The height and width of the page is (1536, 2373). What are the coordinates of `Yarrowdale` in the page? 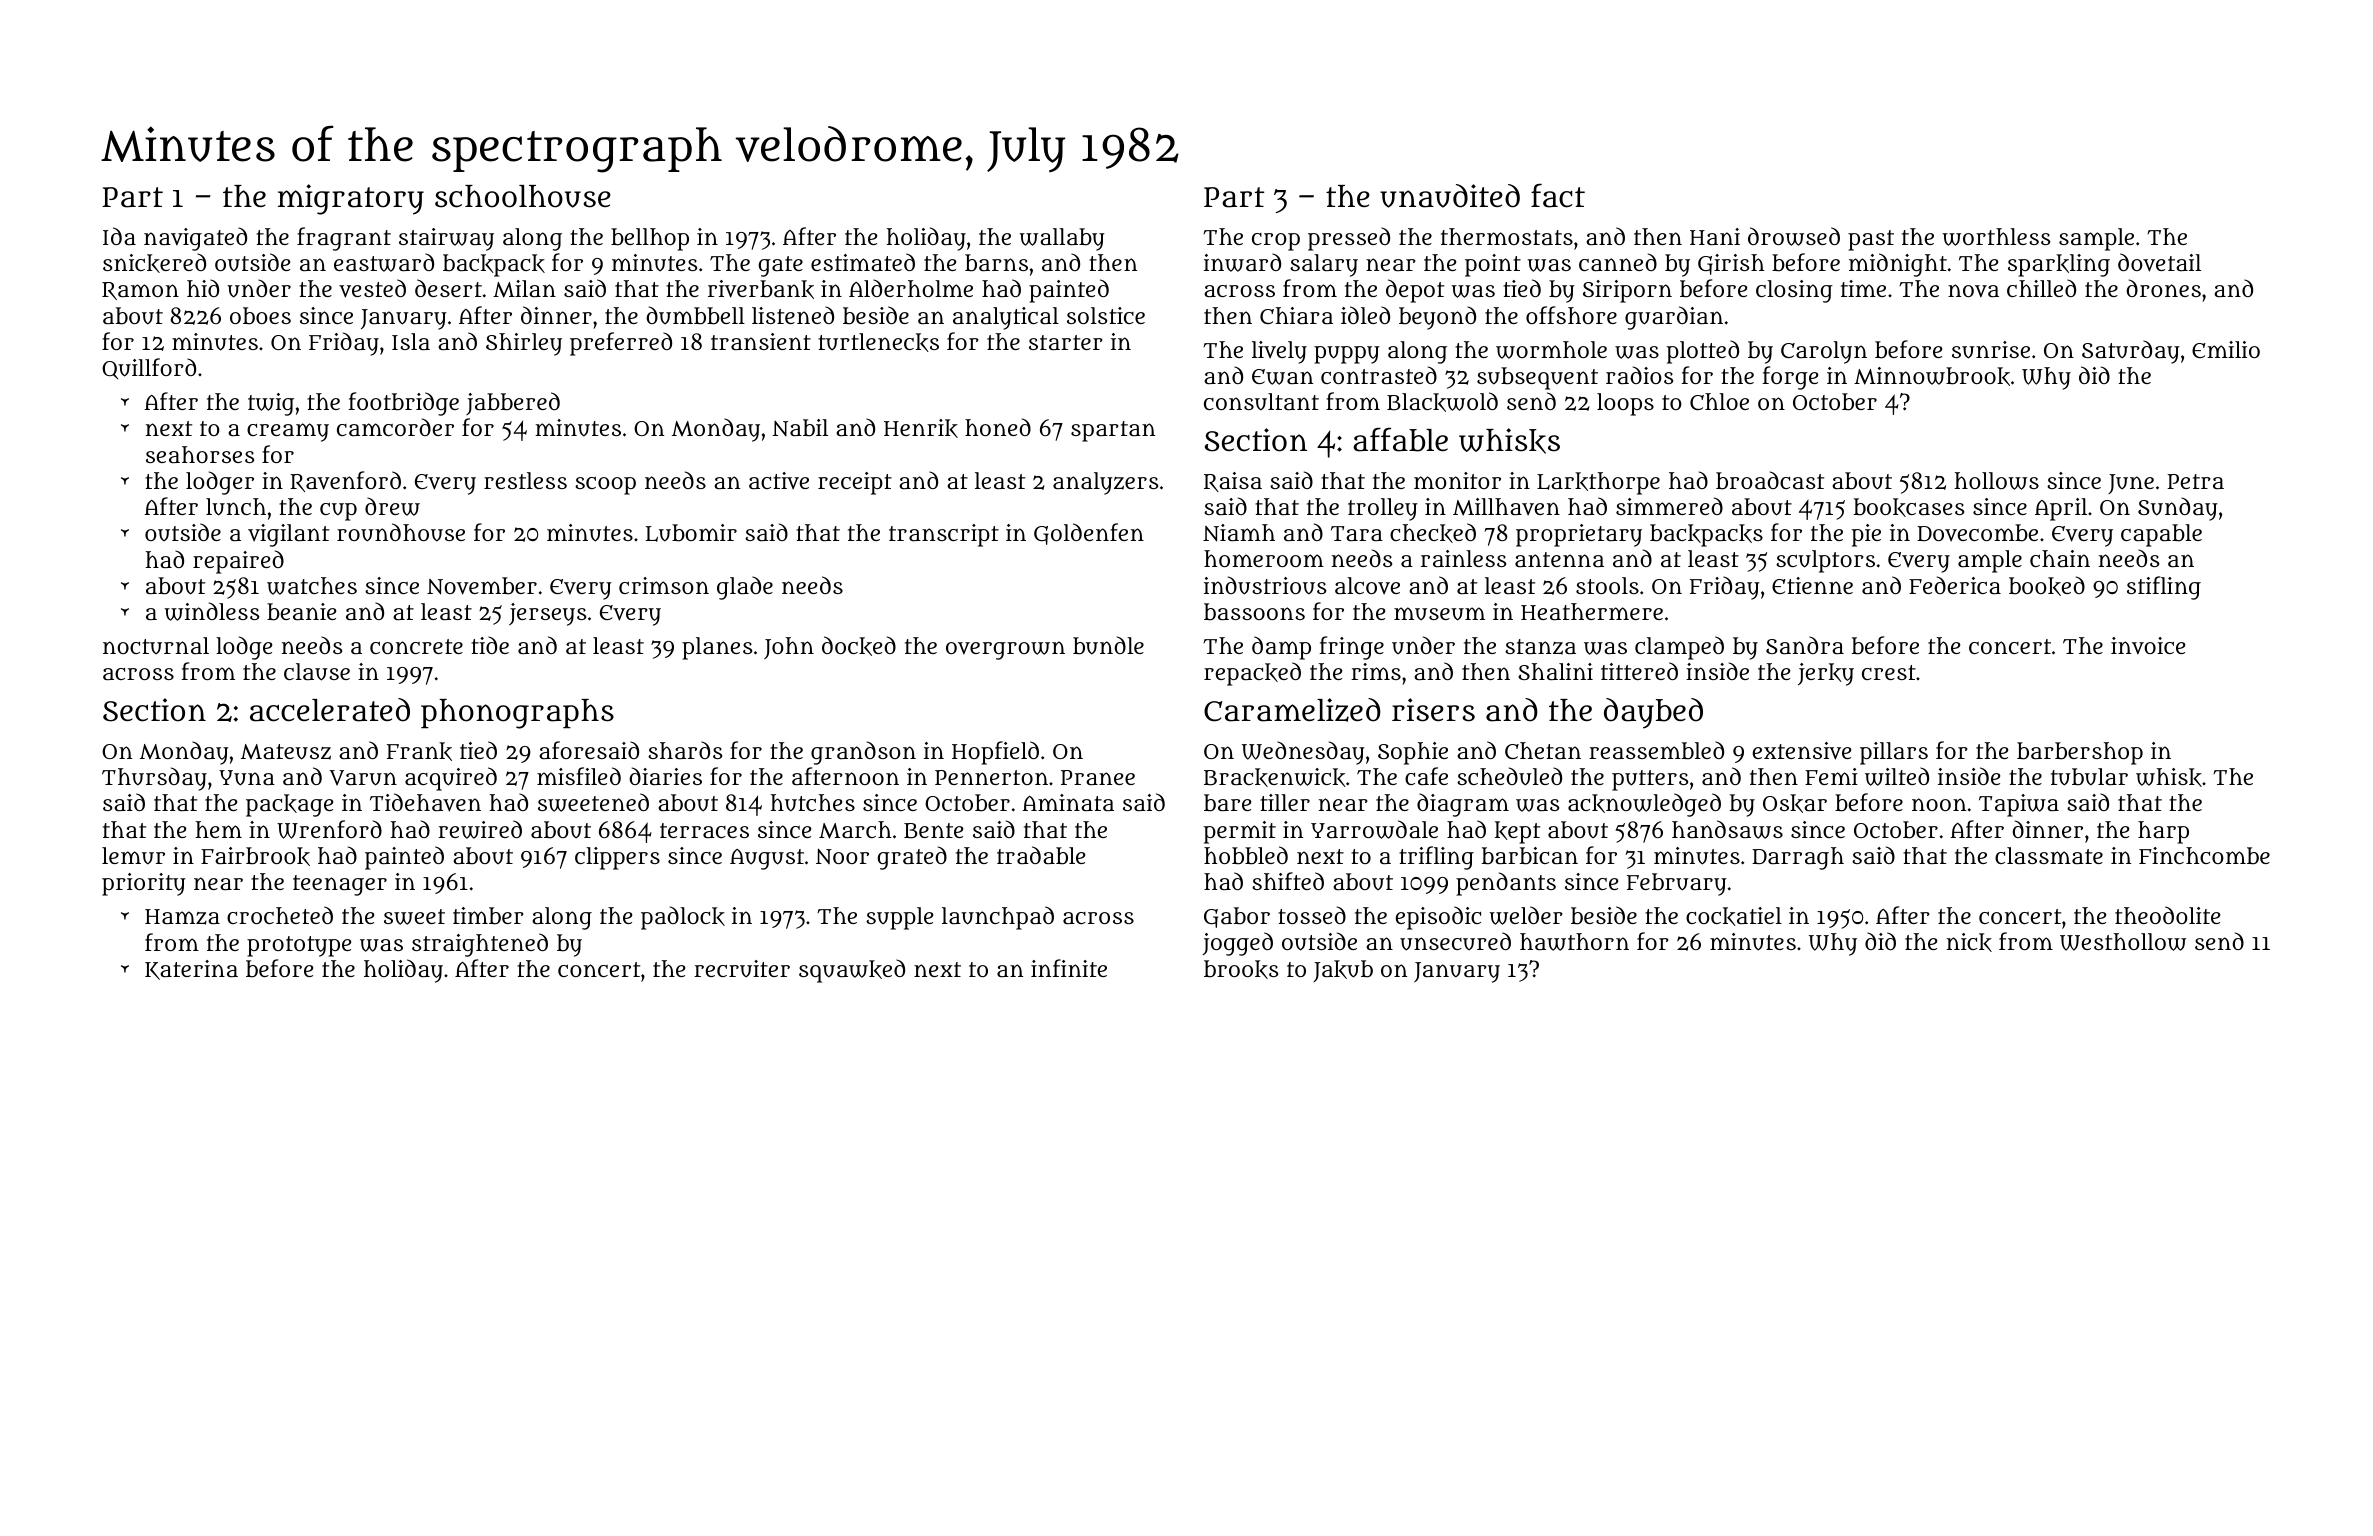 It's located at (1374, 829).
